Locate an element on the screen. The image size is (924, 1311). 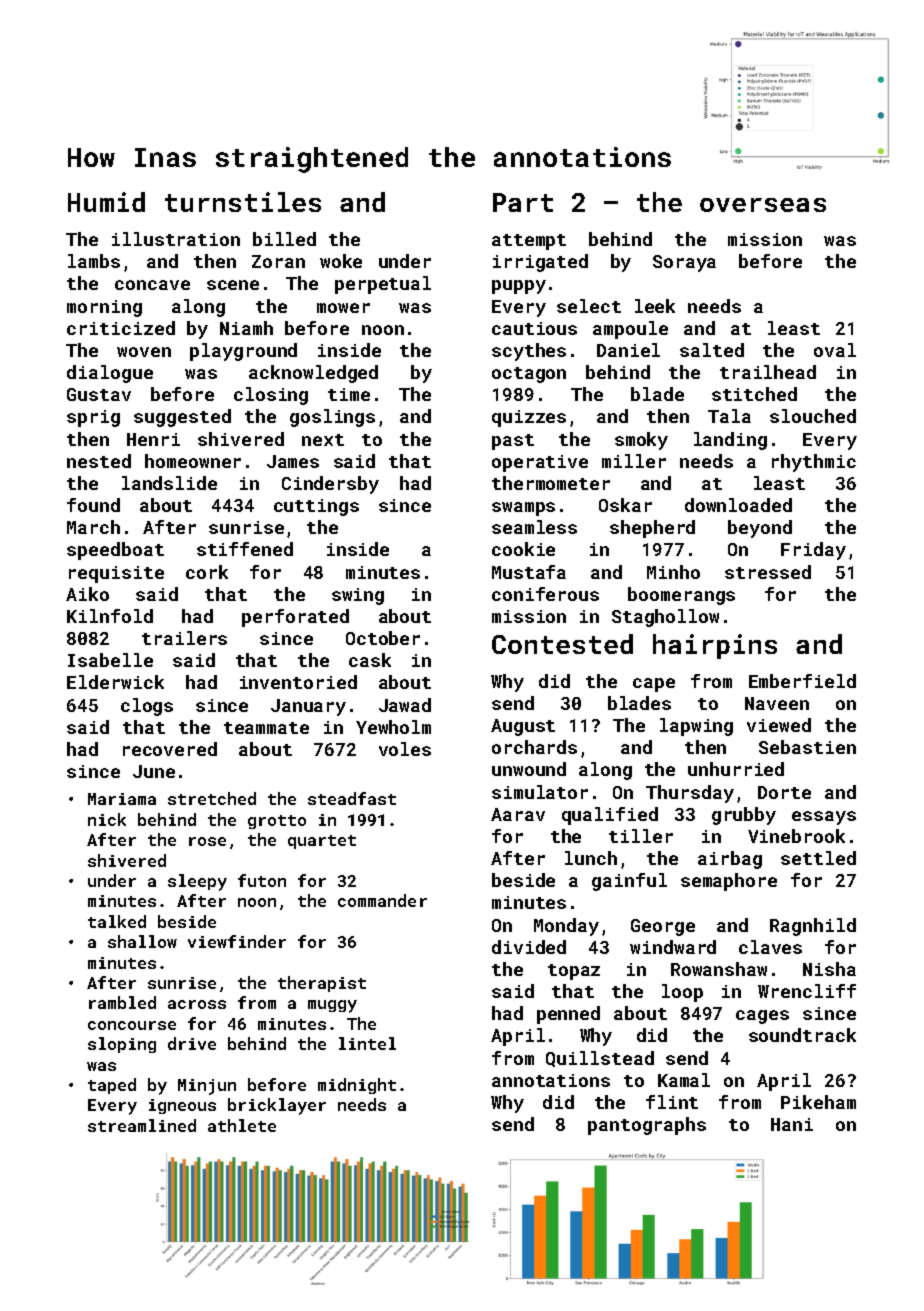
stressed is located at coordinates (768, 572).
